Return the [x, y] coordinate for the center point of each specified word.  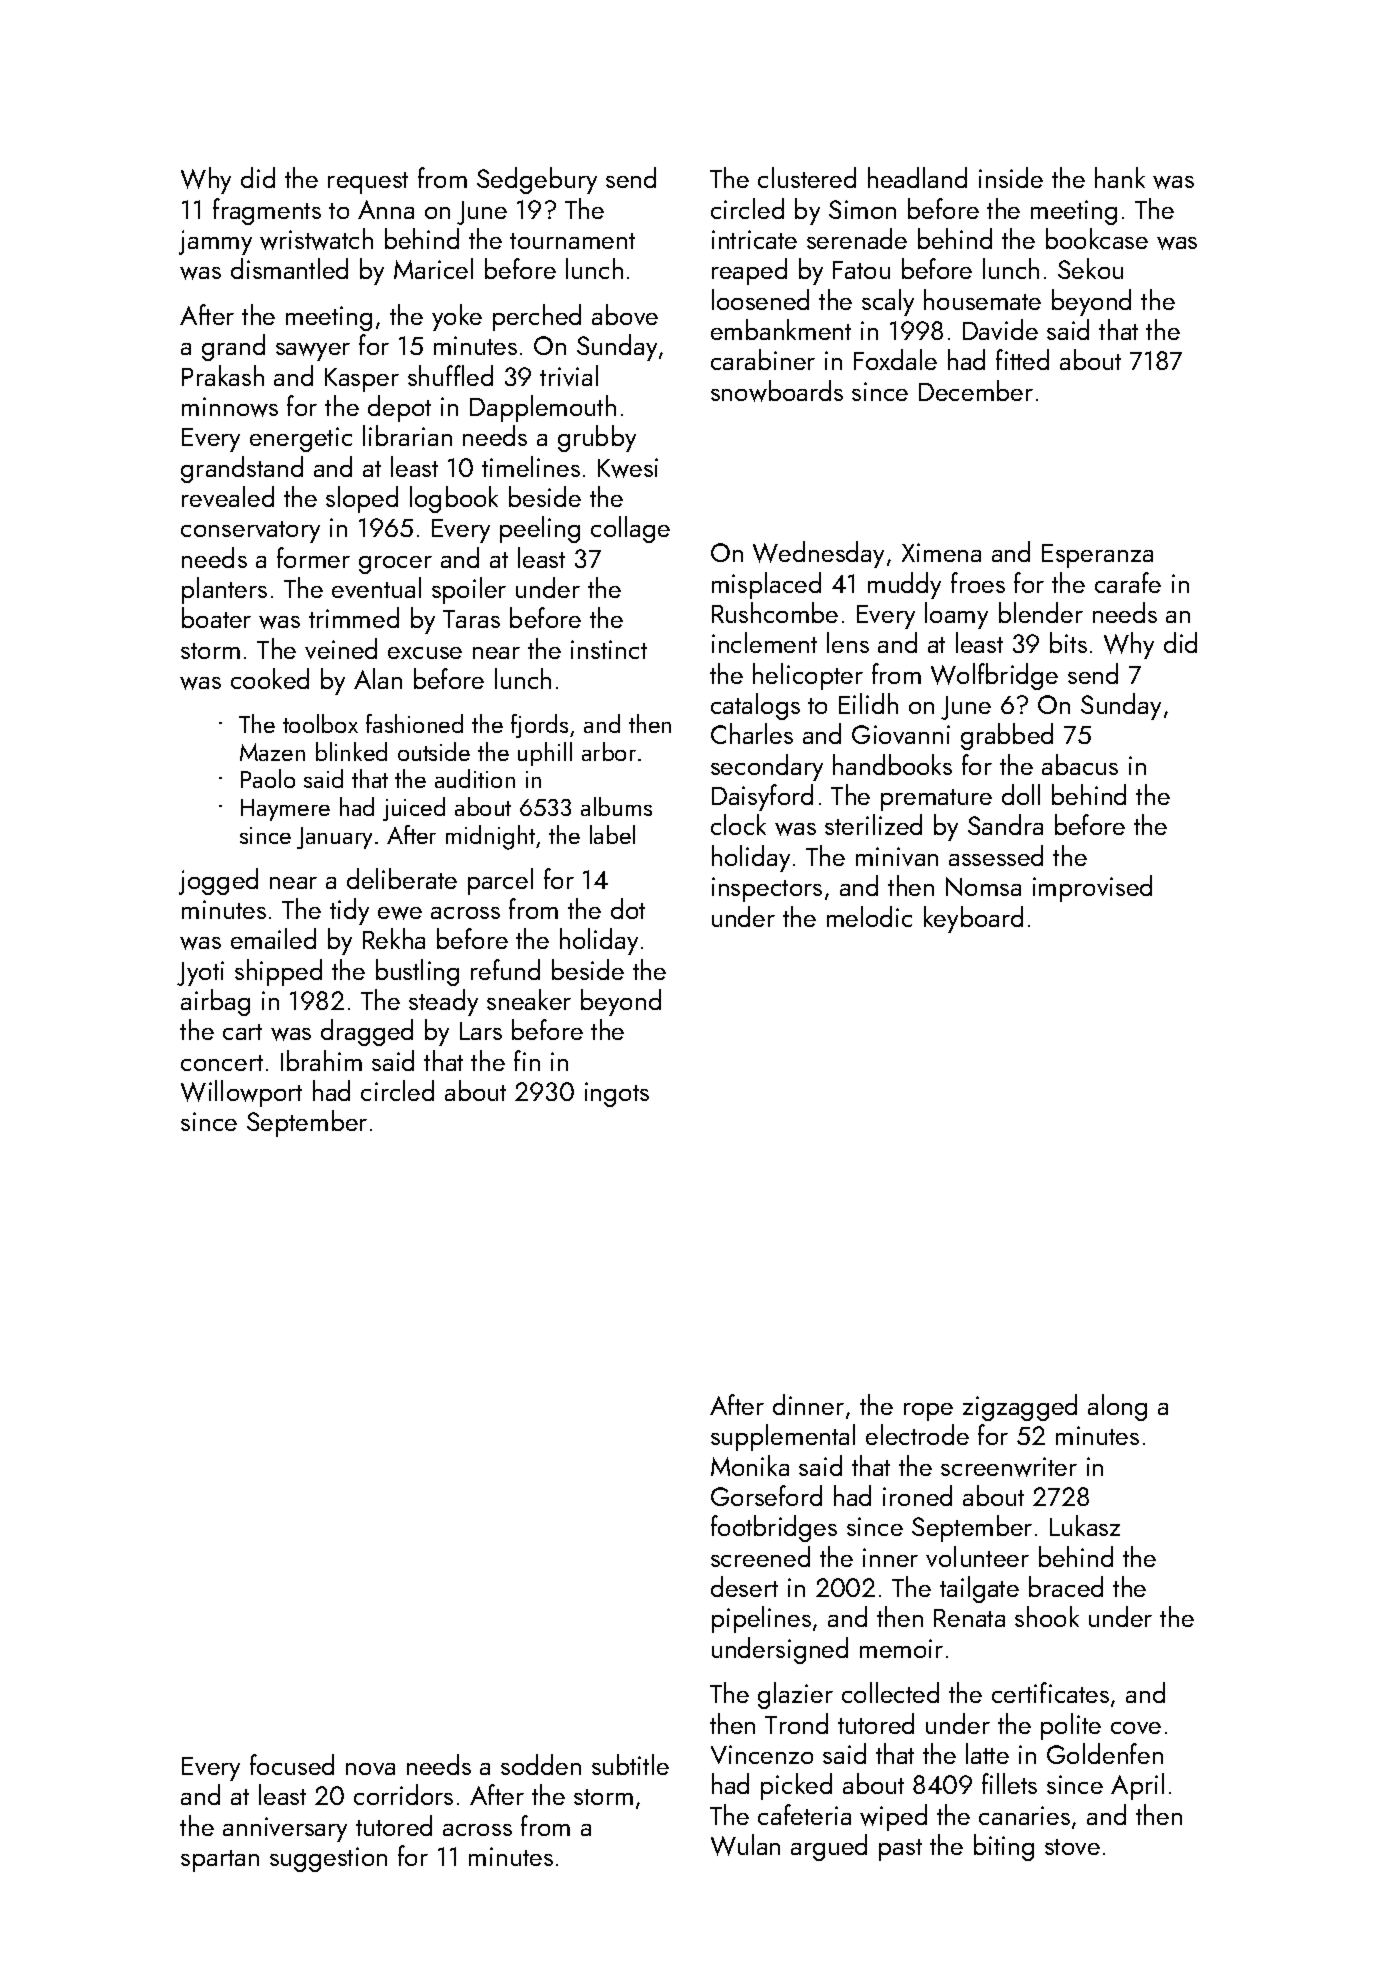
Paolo [268, 778]
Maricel [433, 268]
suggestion [328, 1859]
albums [616, 806]
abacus [1080, 764]
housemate [982, 299]
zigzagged [1020, 1407]
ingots [617, 1094]
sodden [541, 1764]
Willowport [241, 1093]
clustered [807, 177]
